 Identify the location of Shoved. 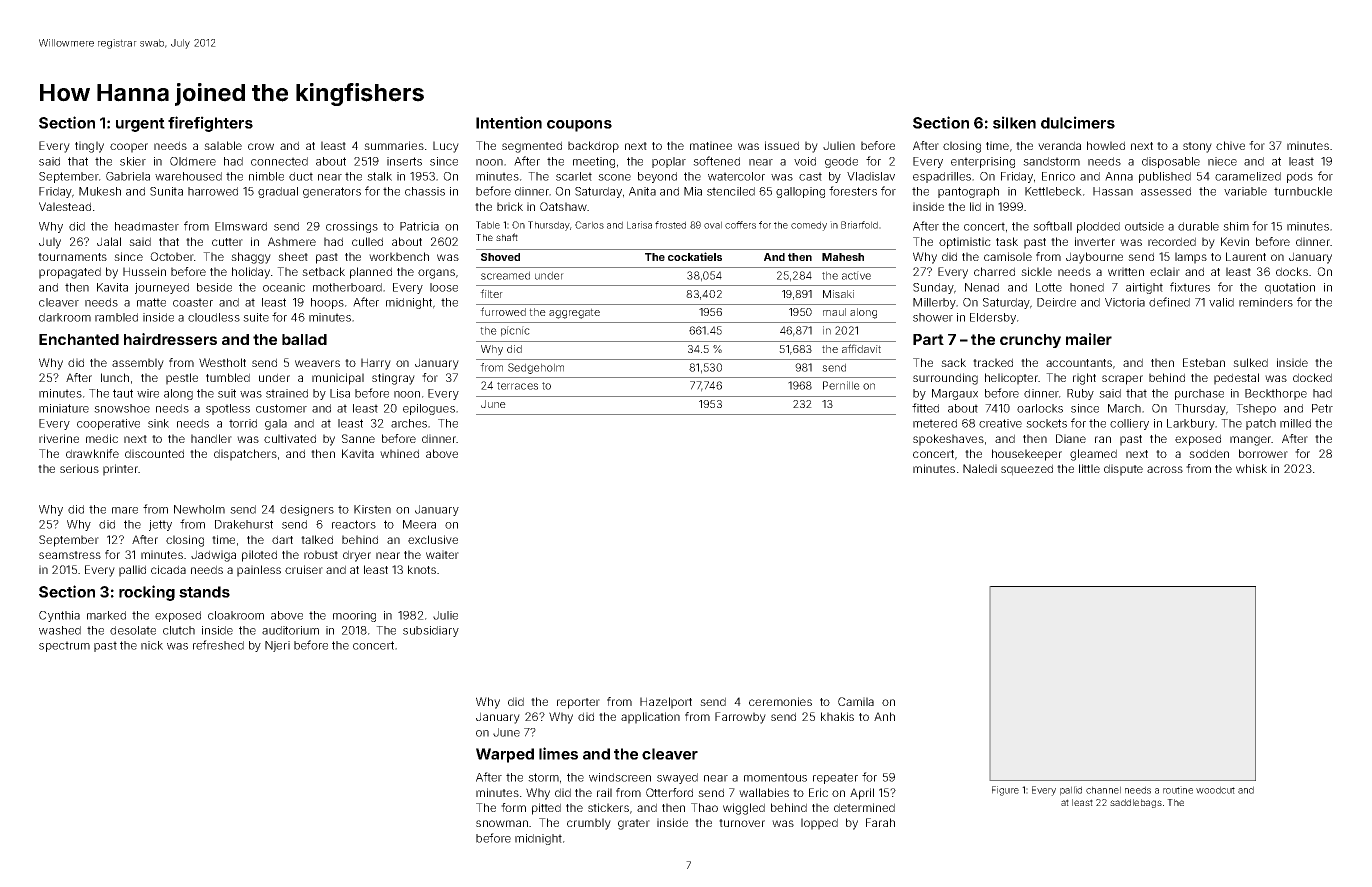
(500, 257).
